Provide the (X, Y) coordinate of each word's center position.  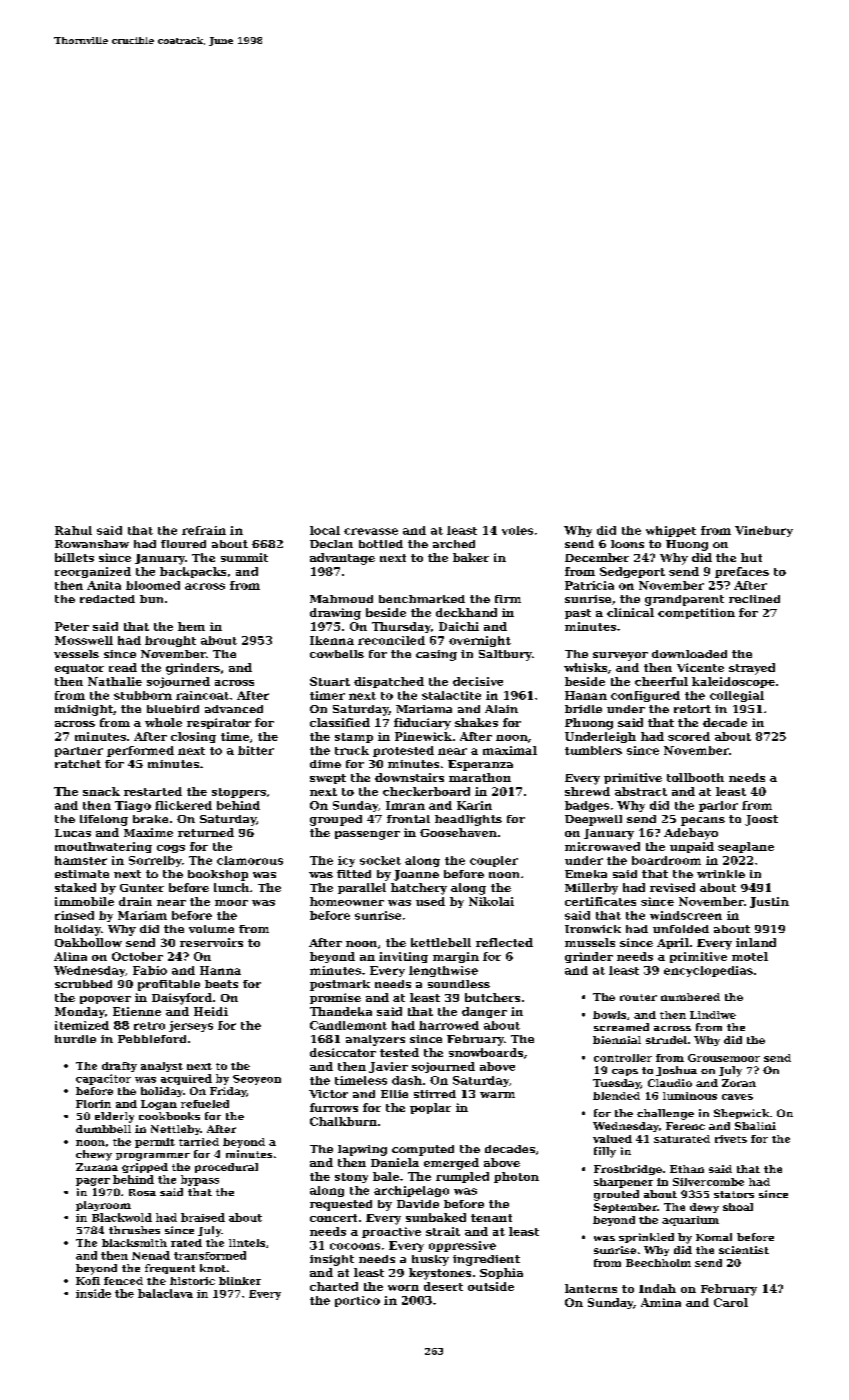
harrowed (449, 1025)
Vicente (700, 667)
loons (627, 544)
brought (170, 641)
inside (93, 1293)
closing (193, 737)
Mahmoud (341, 599)
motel (750, 956)
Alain (501, 709)
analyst (162, 1067)
